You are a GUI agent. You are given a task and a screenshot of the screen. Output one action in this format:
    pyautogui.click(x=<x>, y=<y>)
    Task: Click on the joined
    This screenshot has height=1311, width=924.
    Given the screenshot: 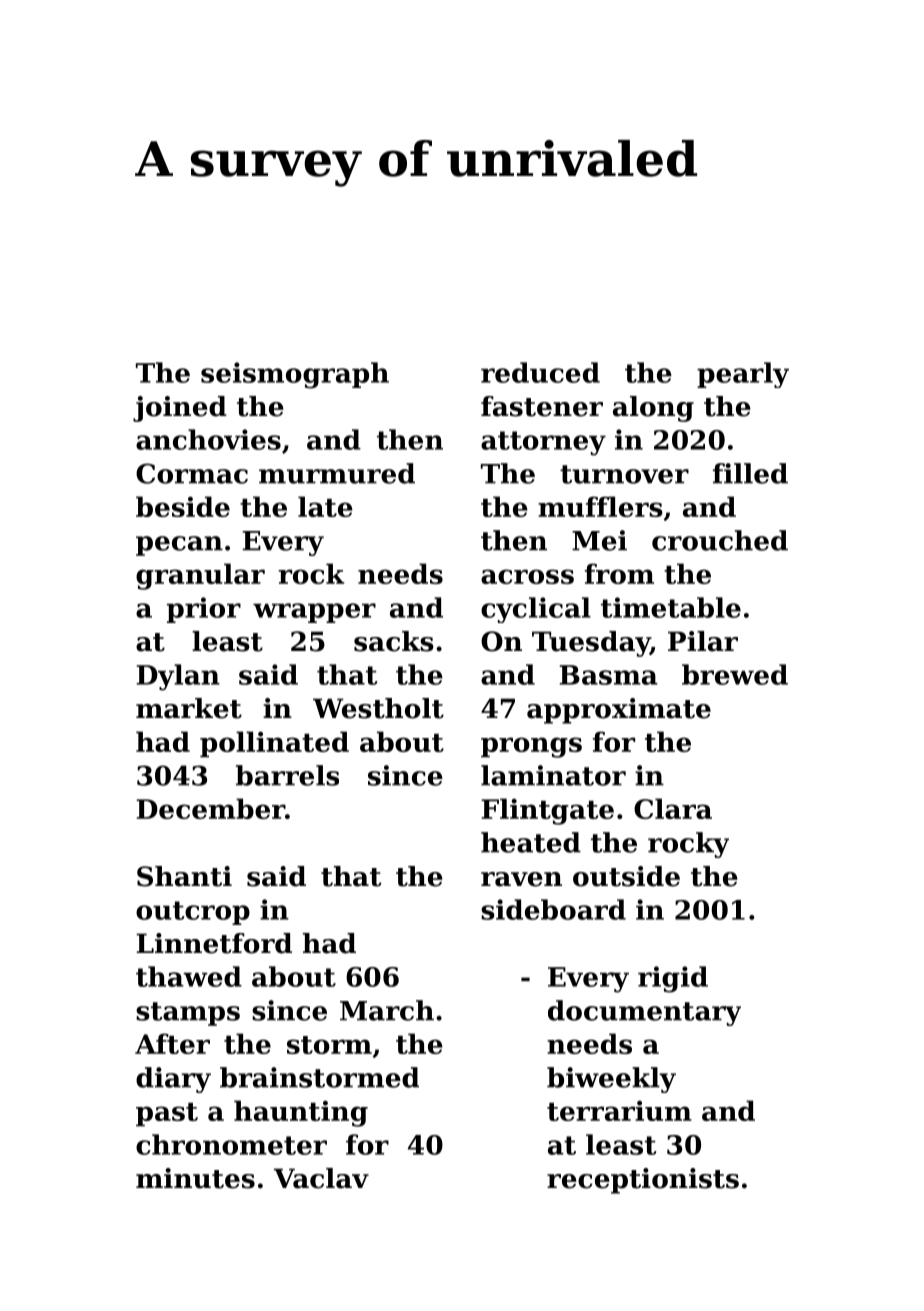 What is the action you would take?
    pyautogui.click(x=180, y=409)
